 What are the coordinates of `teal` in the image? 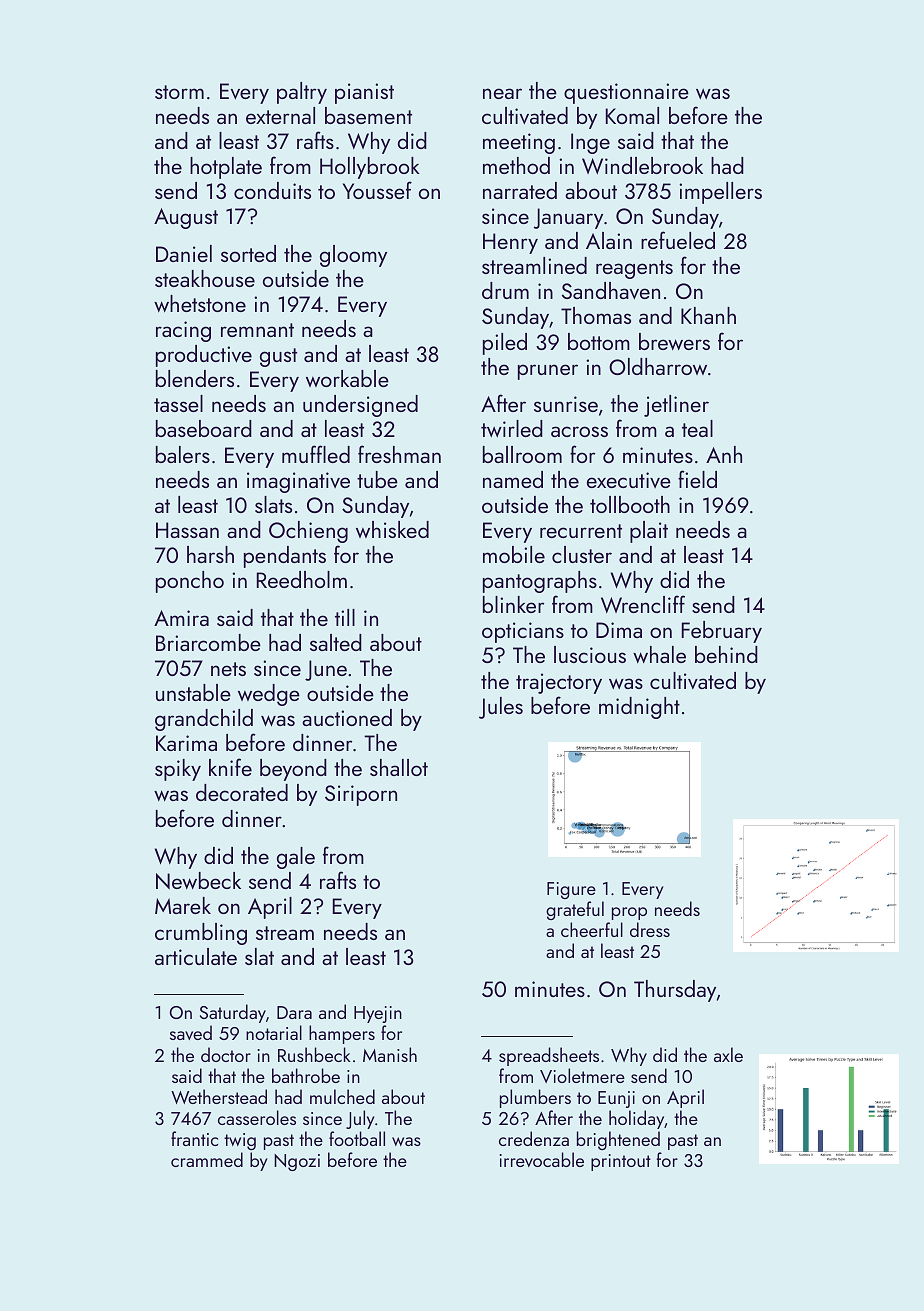 It's located at (697, 428).
